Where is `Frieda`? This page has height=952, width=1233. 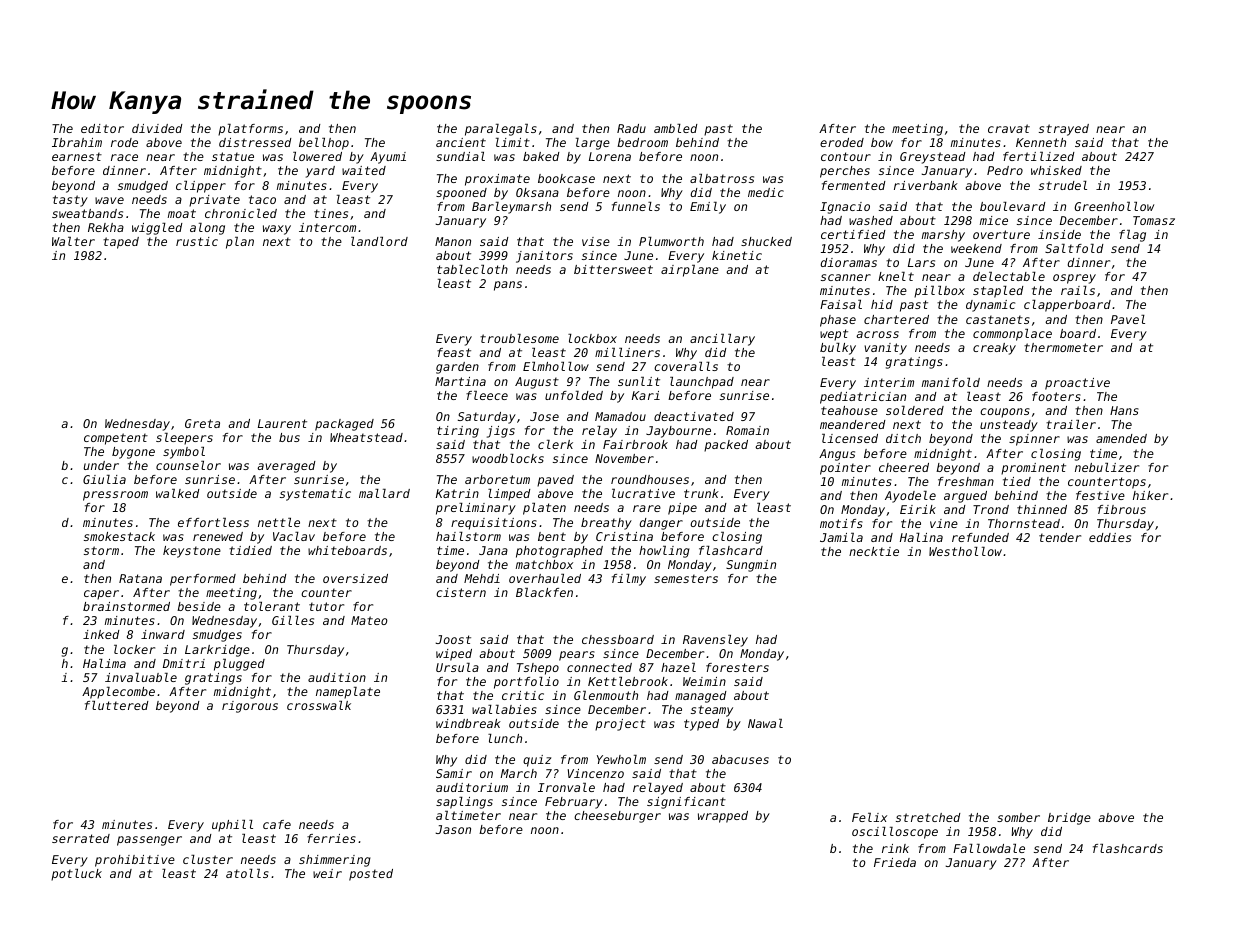
Frieda is located at coordinates (895, 862).
